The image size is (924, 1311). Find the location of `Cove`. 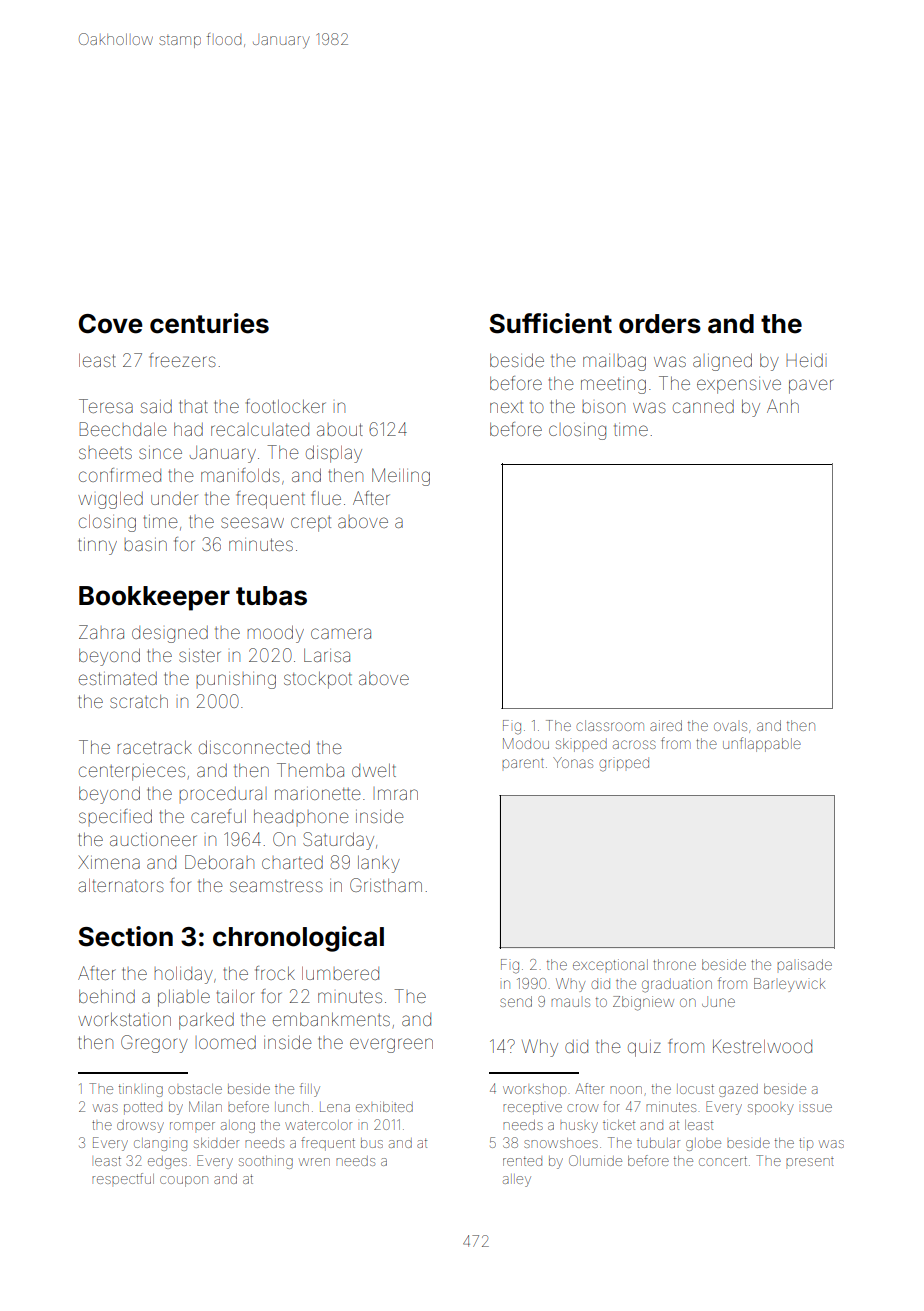

Cove is located at coordinates (111, 324).
